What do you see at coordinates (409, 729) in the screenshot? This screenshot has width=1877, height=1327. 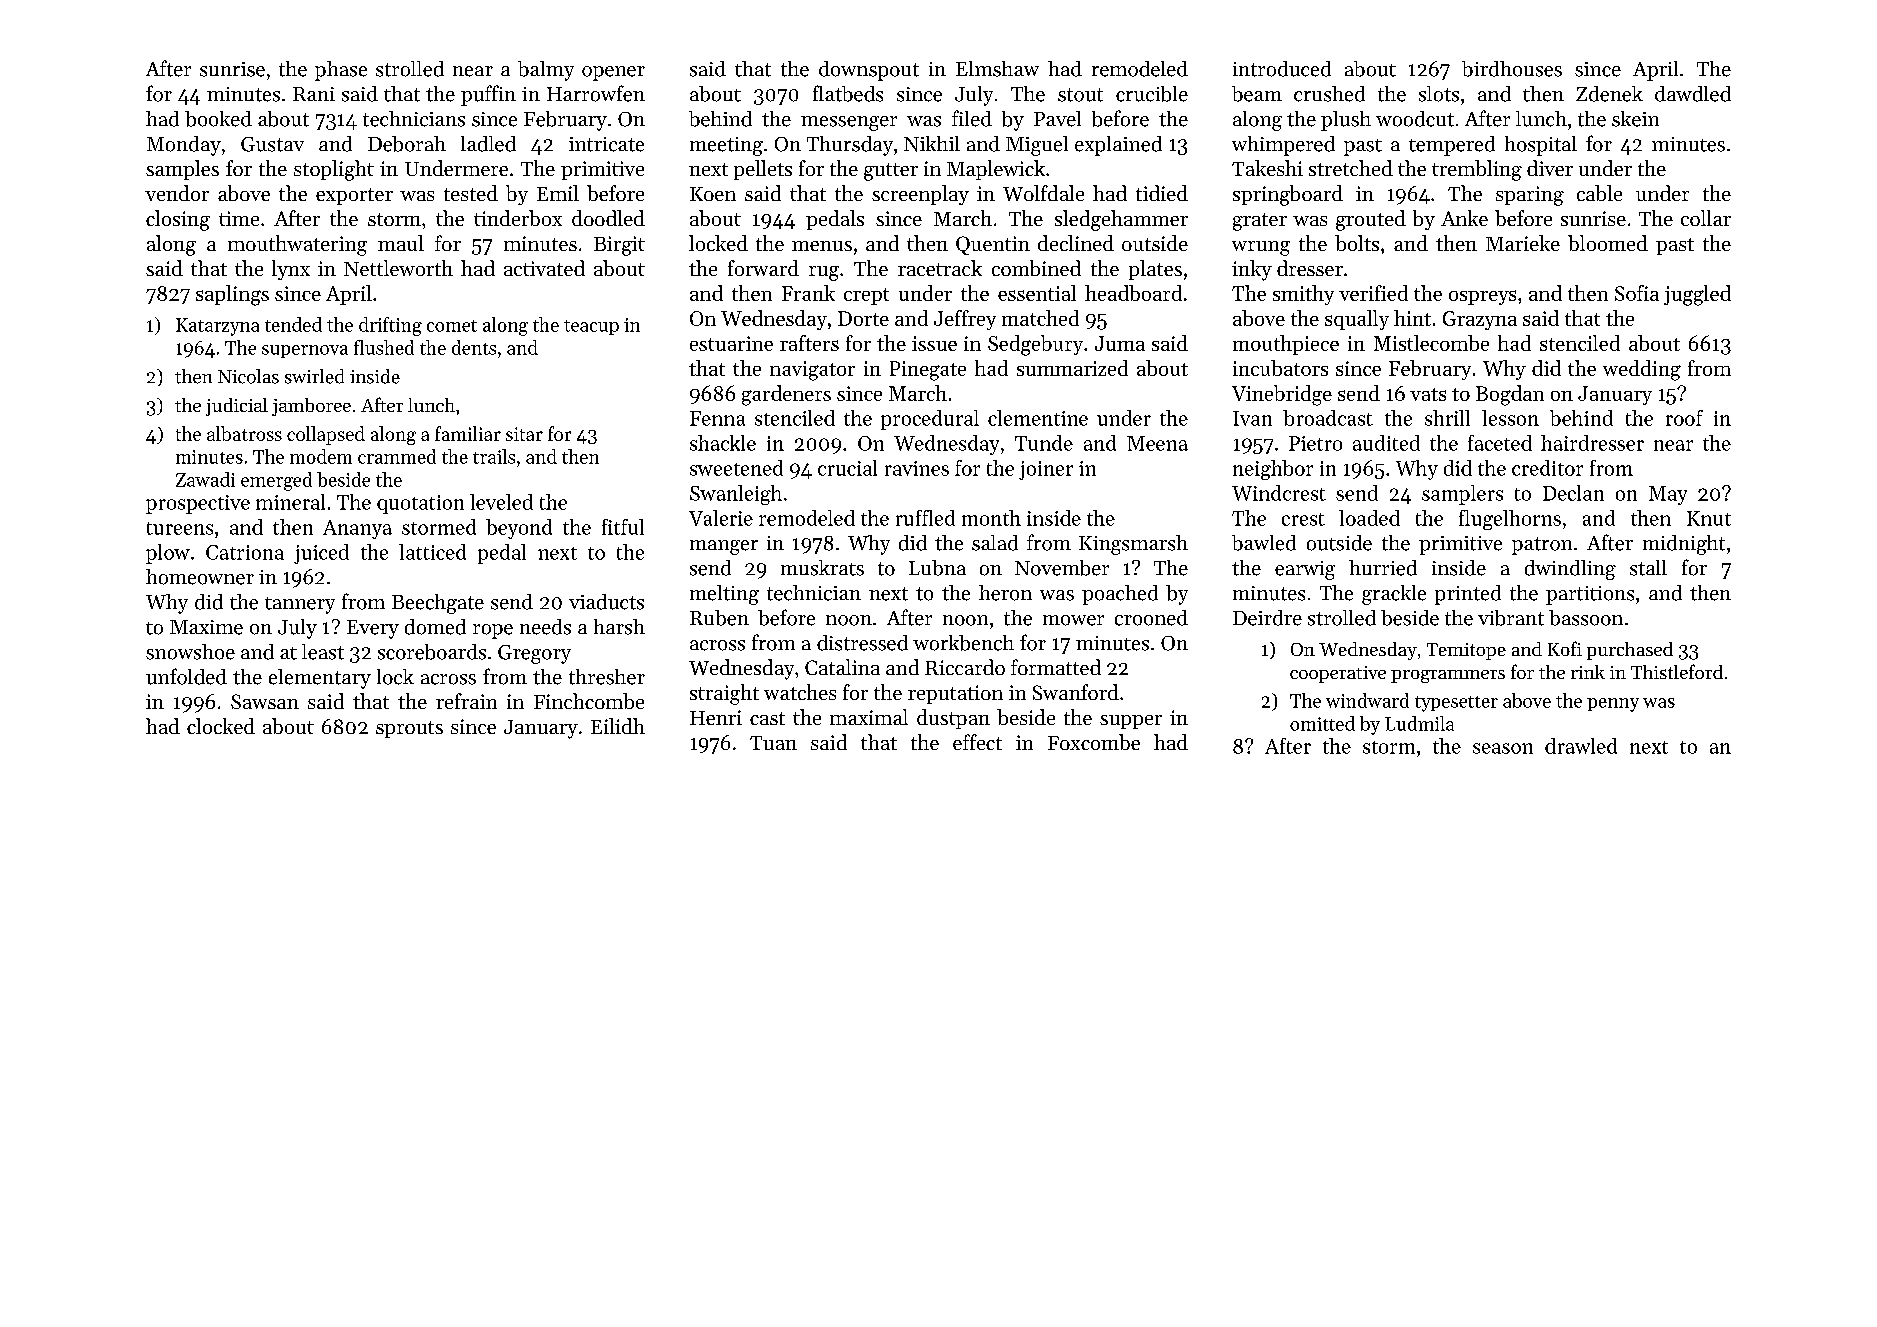 I see `sprouts` at bounding box center [409, 729].
